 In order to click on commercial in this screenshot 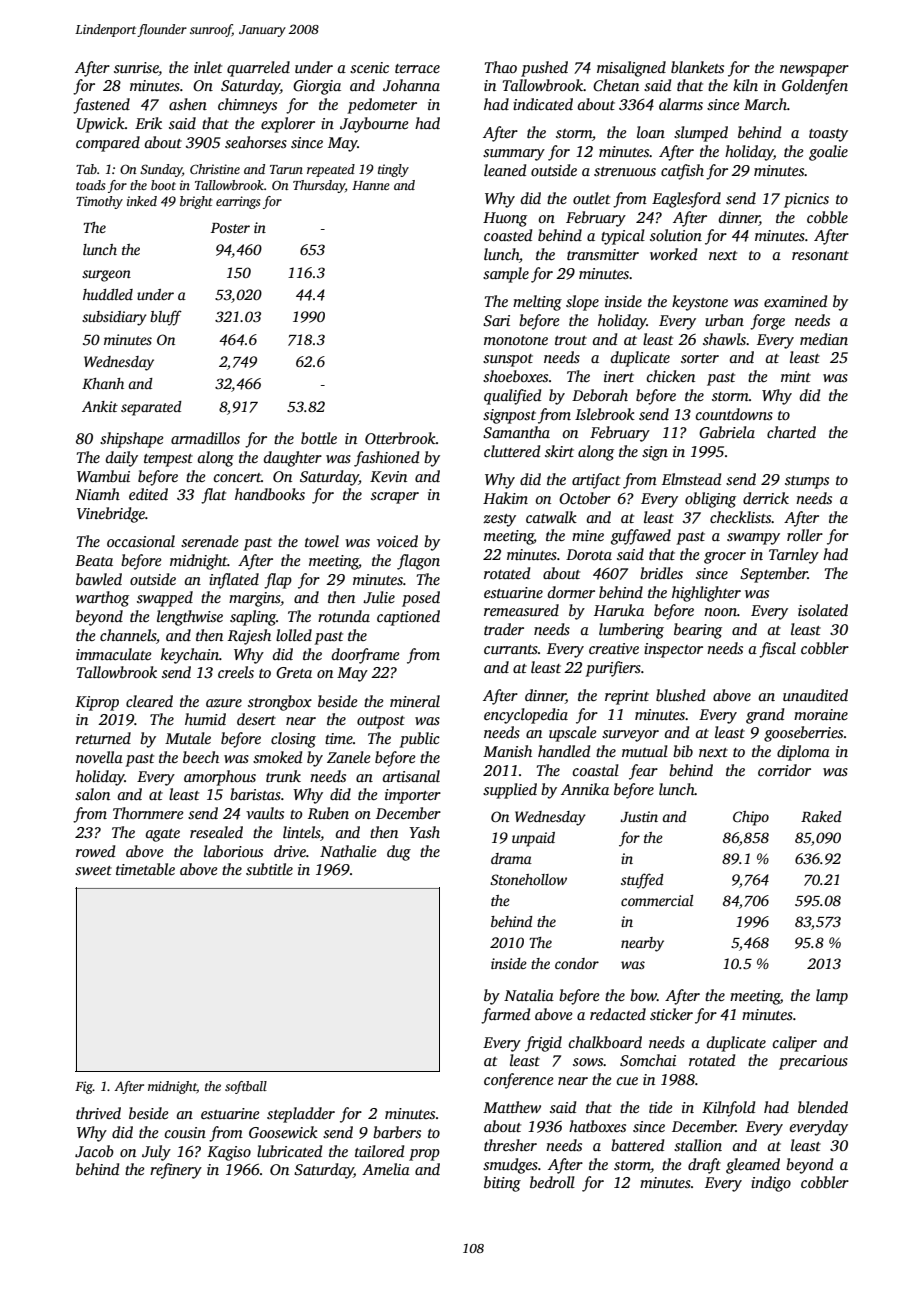, I will do `click(657, 900)`.
